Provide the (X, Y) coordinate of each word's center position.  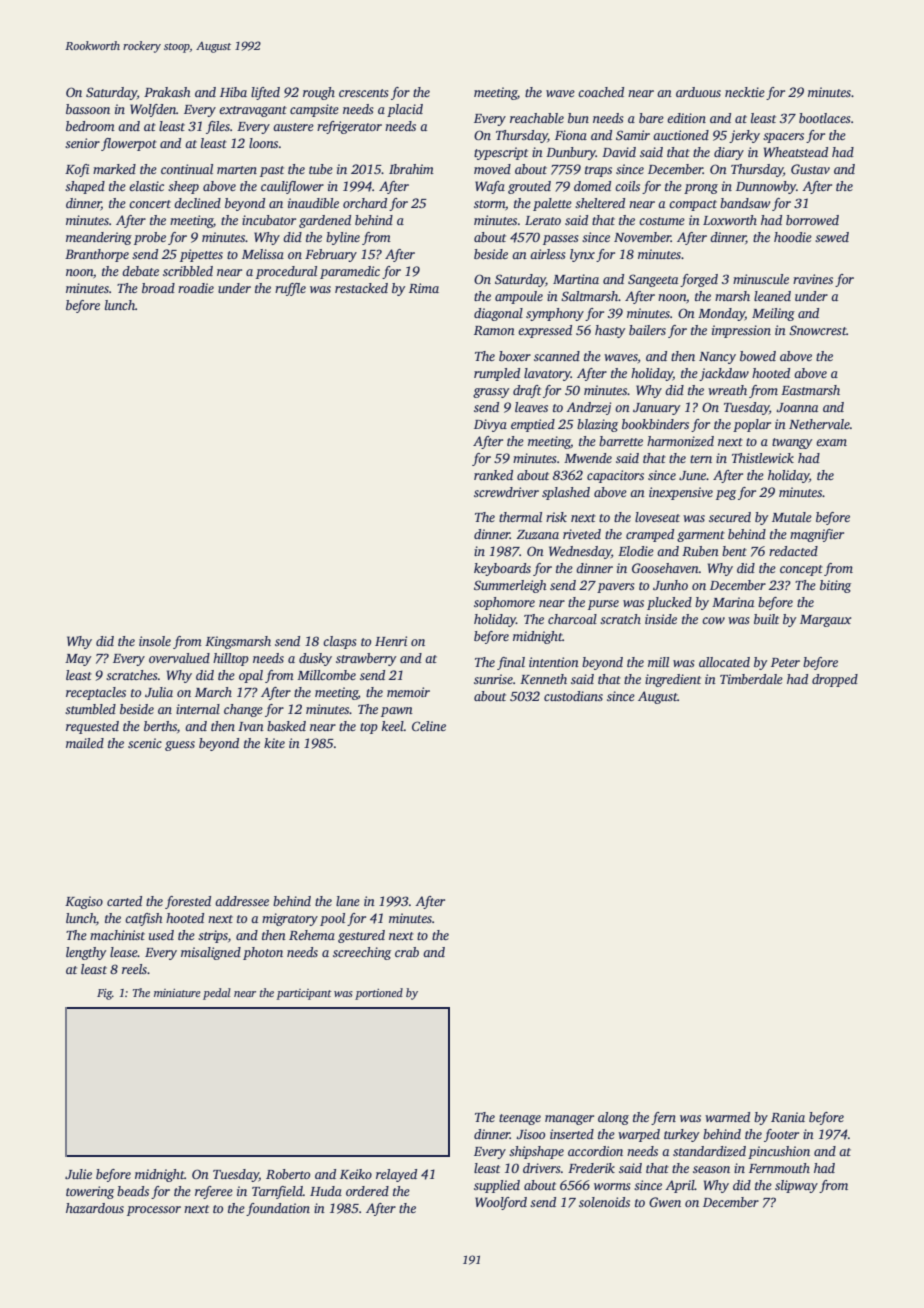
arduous (698, 92)
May (78, 660)
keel (393, 726)
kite (274, 743)
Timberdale (751, 679)
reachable (537, 118)
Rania (788, 1117)
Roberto (288, 1174)
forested (188, 902)
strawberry (366, 659)
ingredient (673, 680)
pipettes (201, 255)
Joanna (797, 407)
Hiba (233, 92)
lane (348, 901)
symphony (555, 314)
